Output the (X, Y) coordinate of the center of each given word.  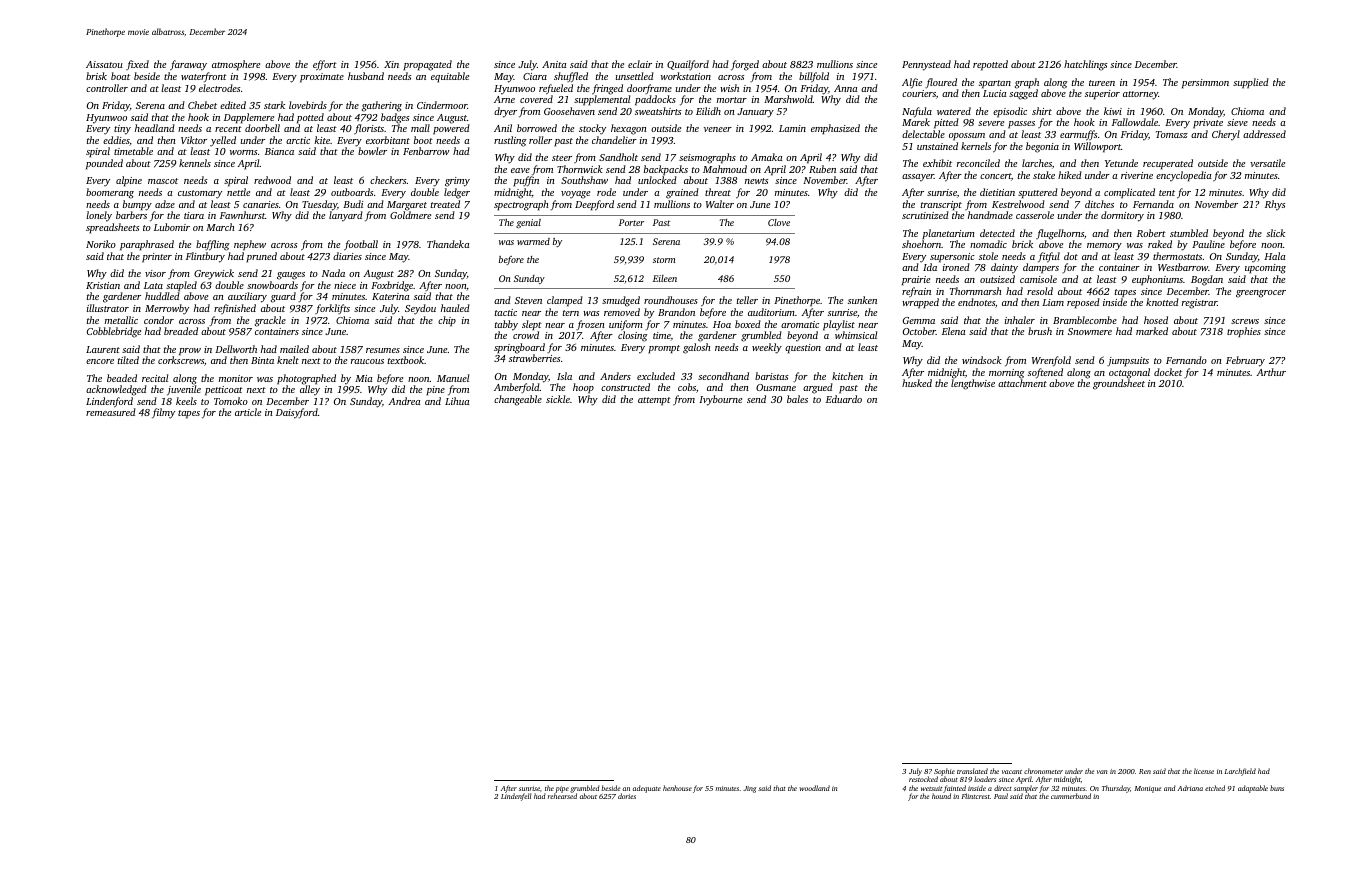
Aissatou (104, 64)
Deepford (594, 205)
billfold (814, 77)
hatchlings (1085, 65)
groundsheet (1119, 384)
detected (997, 233)
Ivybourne (720, 400)
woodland (814, 788)
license (1204, 771)
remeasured (111, 412)
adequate (647, 789)
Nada (333, 273)
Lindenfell (516, 797)
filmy (163, 413)
